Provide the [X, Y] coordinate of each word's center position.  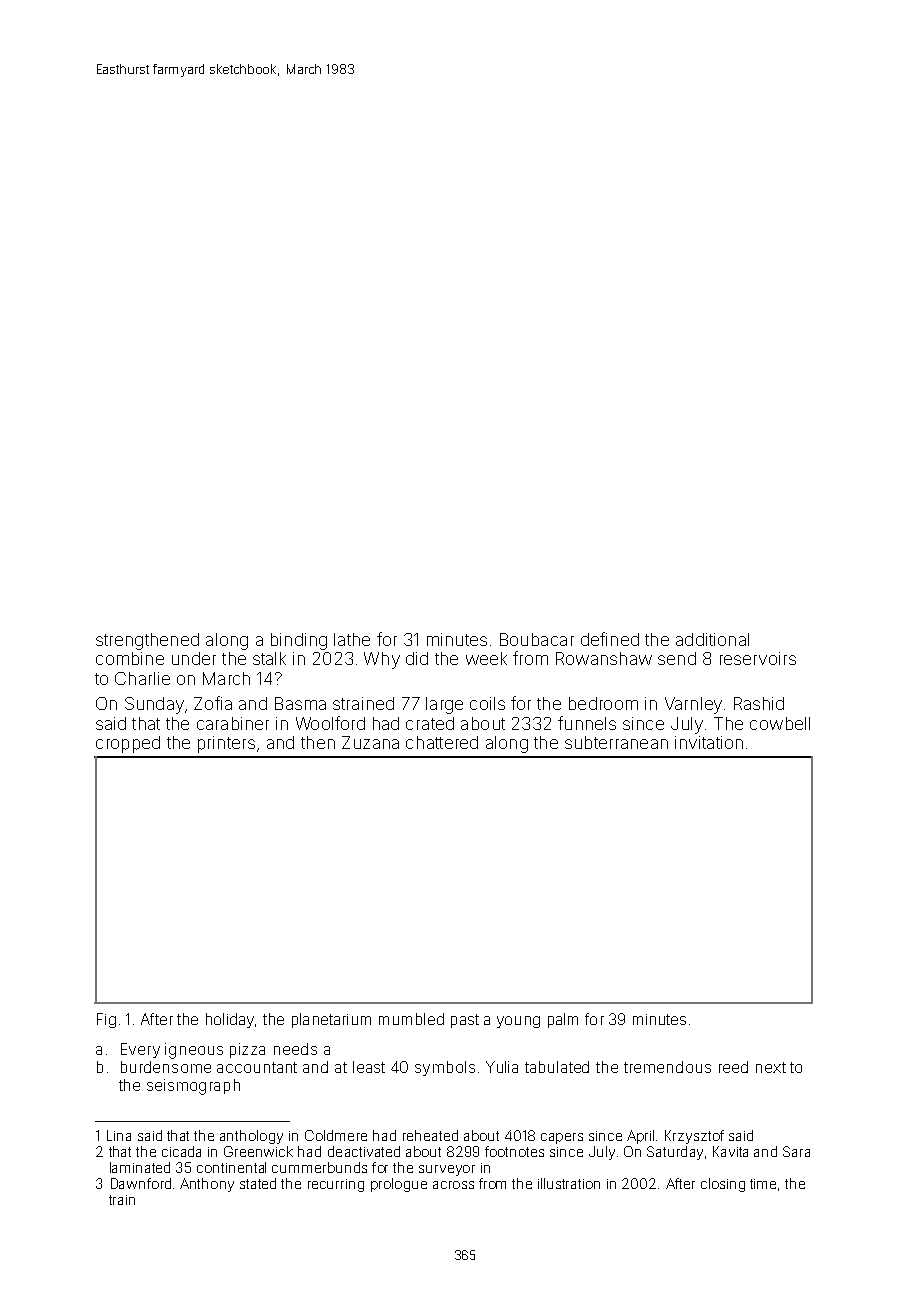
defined [610, 639]
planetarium [331, 1020]
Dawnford [141, 1183]
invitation [709, 742]
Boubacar [537, 639]
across [453, 1185]
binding [299, 641]
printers [226, 744]
